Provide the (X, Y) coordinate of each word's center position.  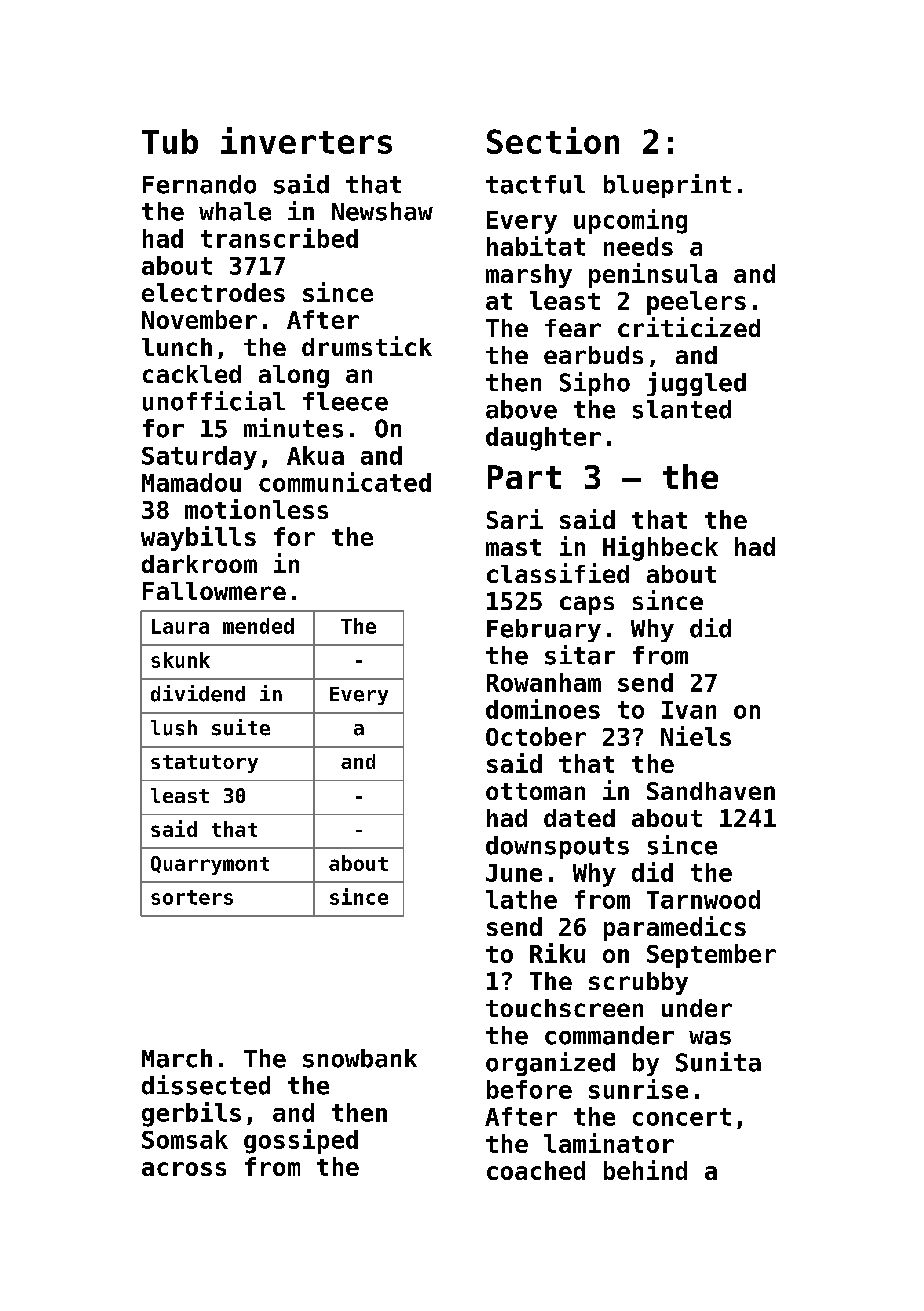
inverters (306, 140)
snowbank (360, 1058)
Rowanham (544, 682)
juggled (696, 384)
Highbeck (660, 548)
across (184, 1169)
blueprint (667, 186)
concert (682, 1117)
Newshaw (382, 211)
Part (524, 477)
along (294, 376)
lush (174, 728)
